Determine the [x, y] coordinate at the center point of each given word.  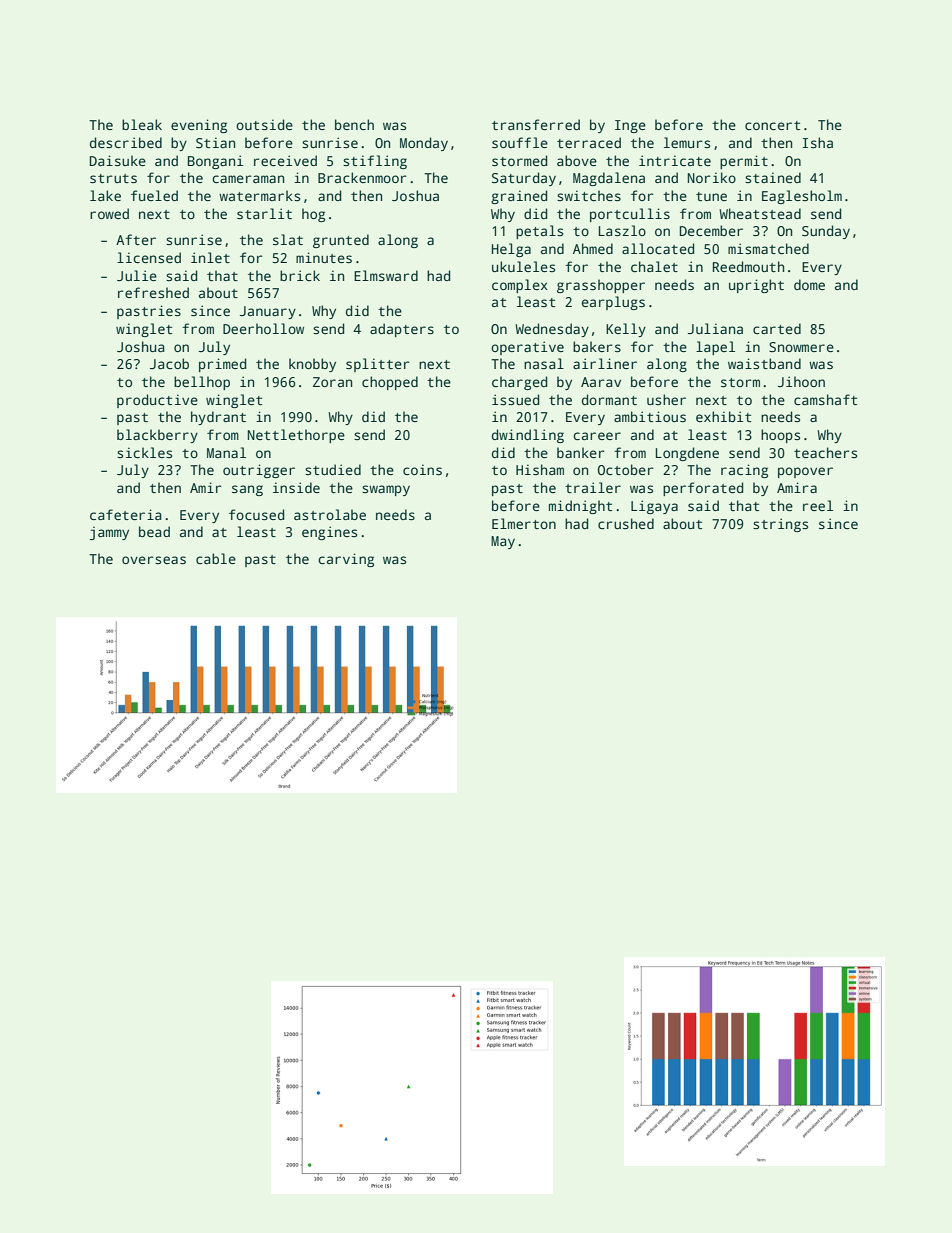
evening [199, 126]
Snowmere [801, 347]
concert [772, 125]
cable [216, 558]
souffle [520, 142]
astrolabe [330, 514]
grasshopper [601, 286]
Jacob [169, 363]
